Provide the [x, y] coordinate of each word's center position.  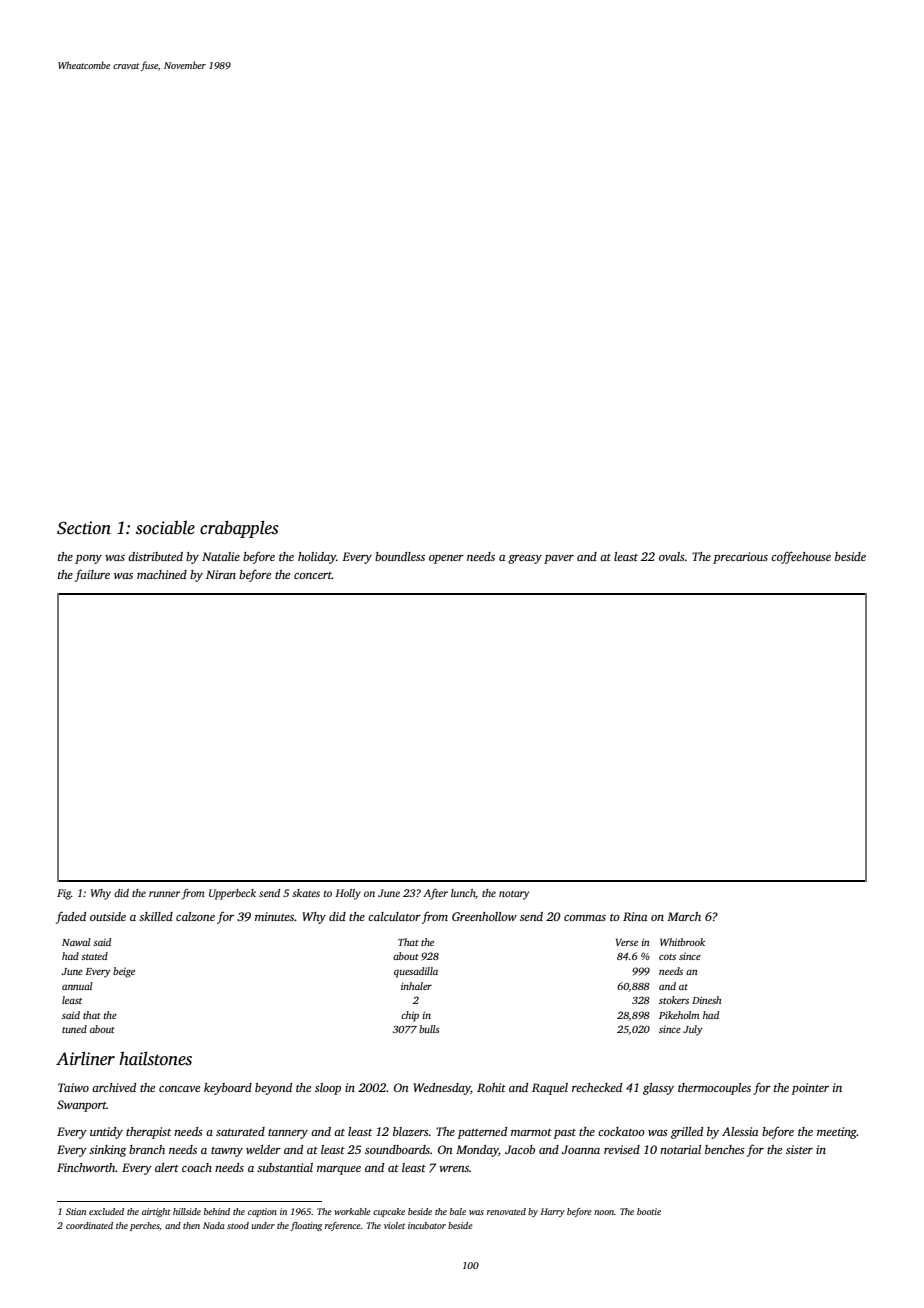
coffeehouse [801, 557]
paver [559, 559]
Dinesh [706, 1000]
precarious [740, 558]
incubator [427, 1225]
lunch [463, 894]
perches [145, 1226]
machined [162, 574]
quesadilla [416, 972]
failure [92, 575]
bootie [649, 1211]
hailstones [155, 1058]
